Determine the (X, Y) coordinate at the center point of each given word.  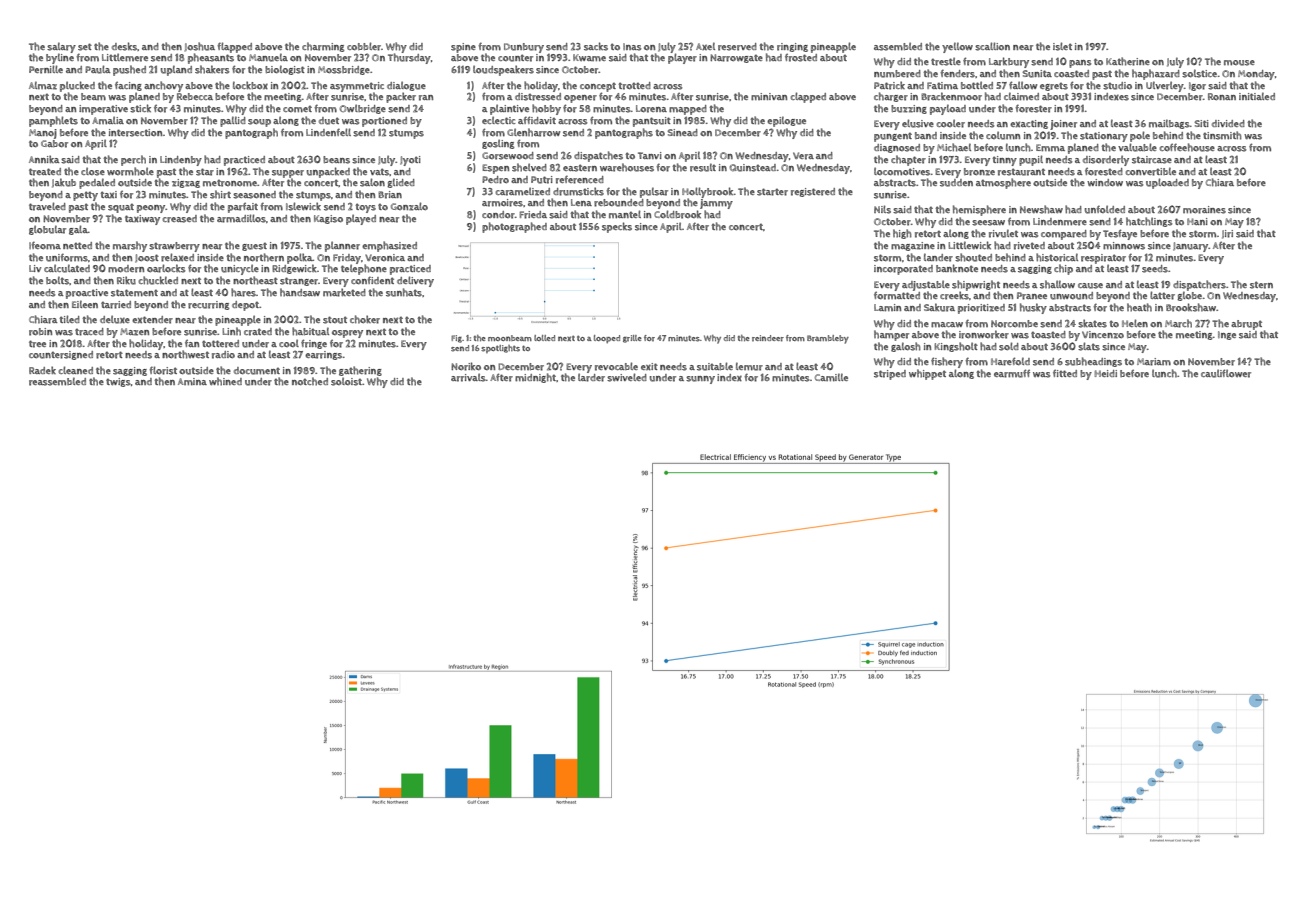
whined (225, 381)
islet (1062, 46)
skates (1092, 323)
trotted (634, 86)
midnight (535, 378)
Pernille (46, 69)
